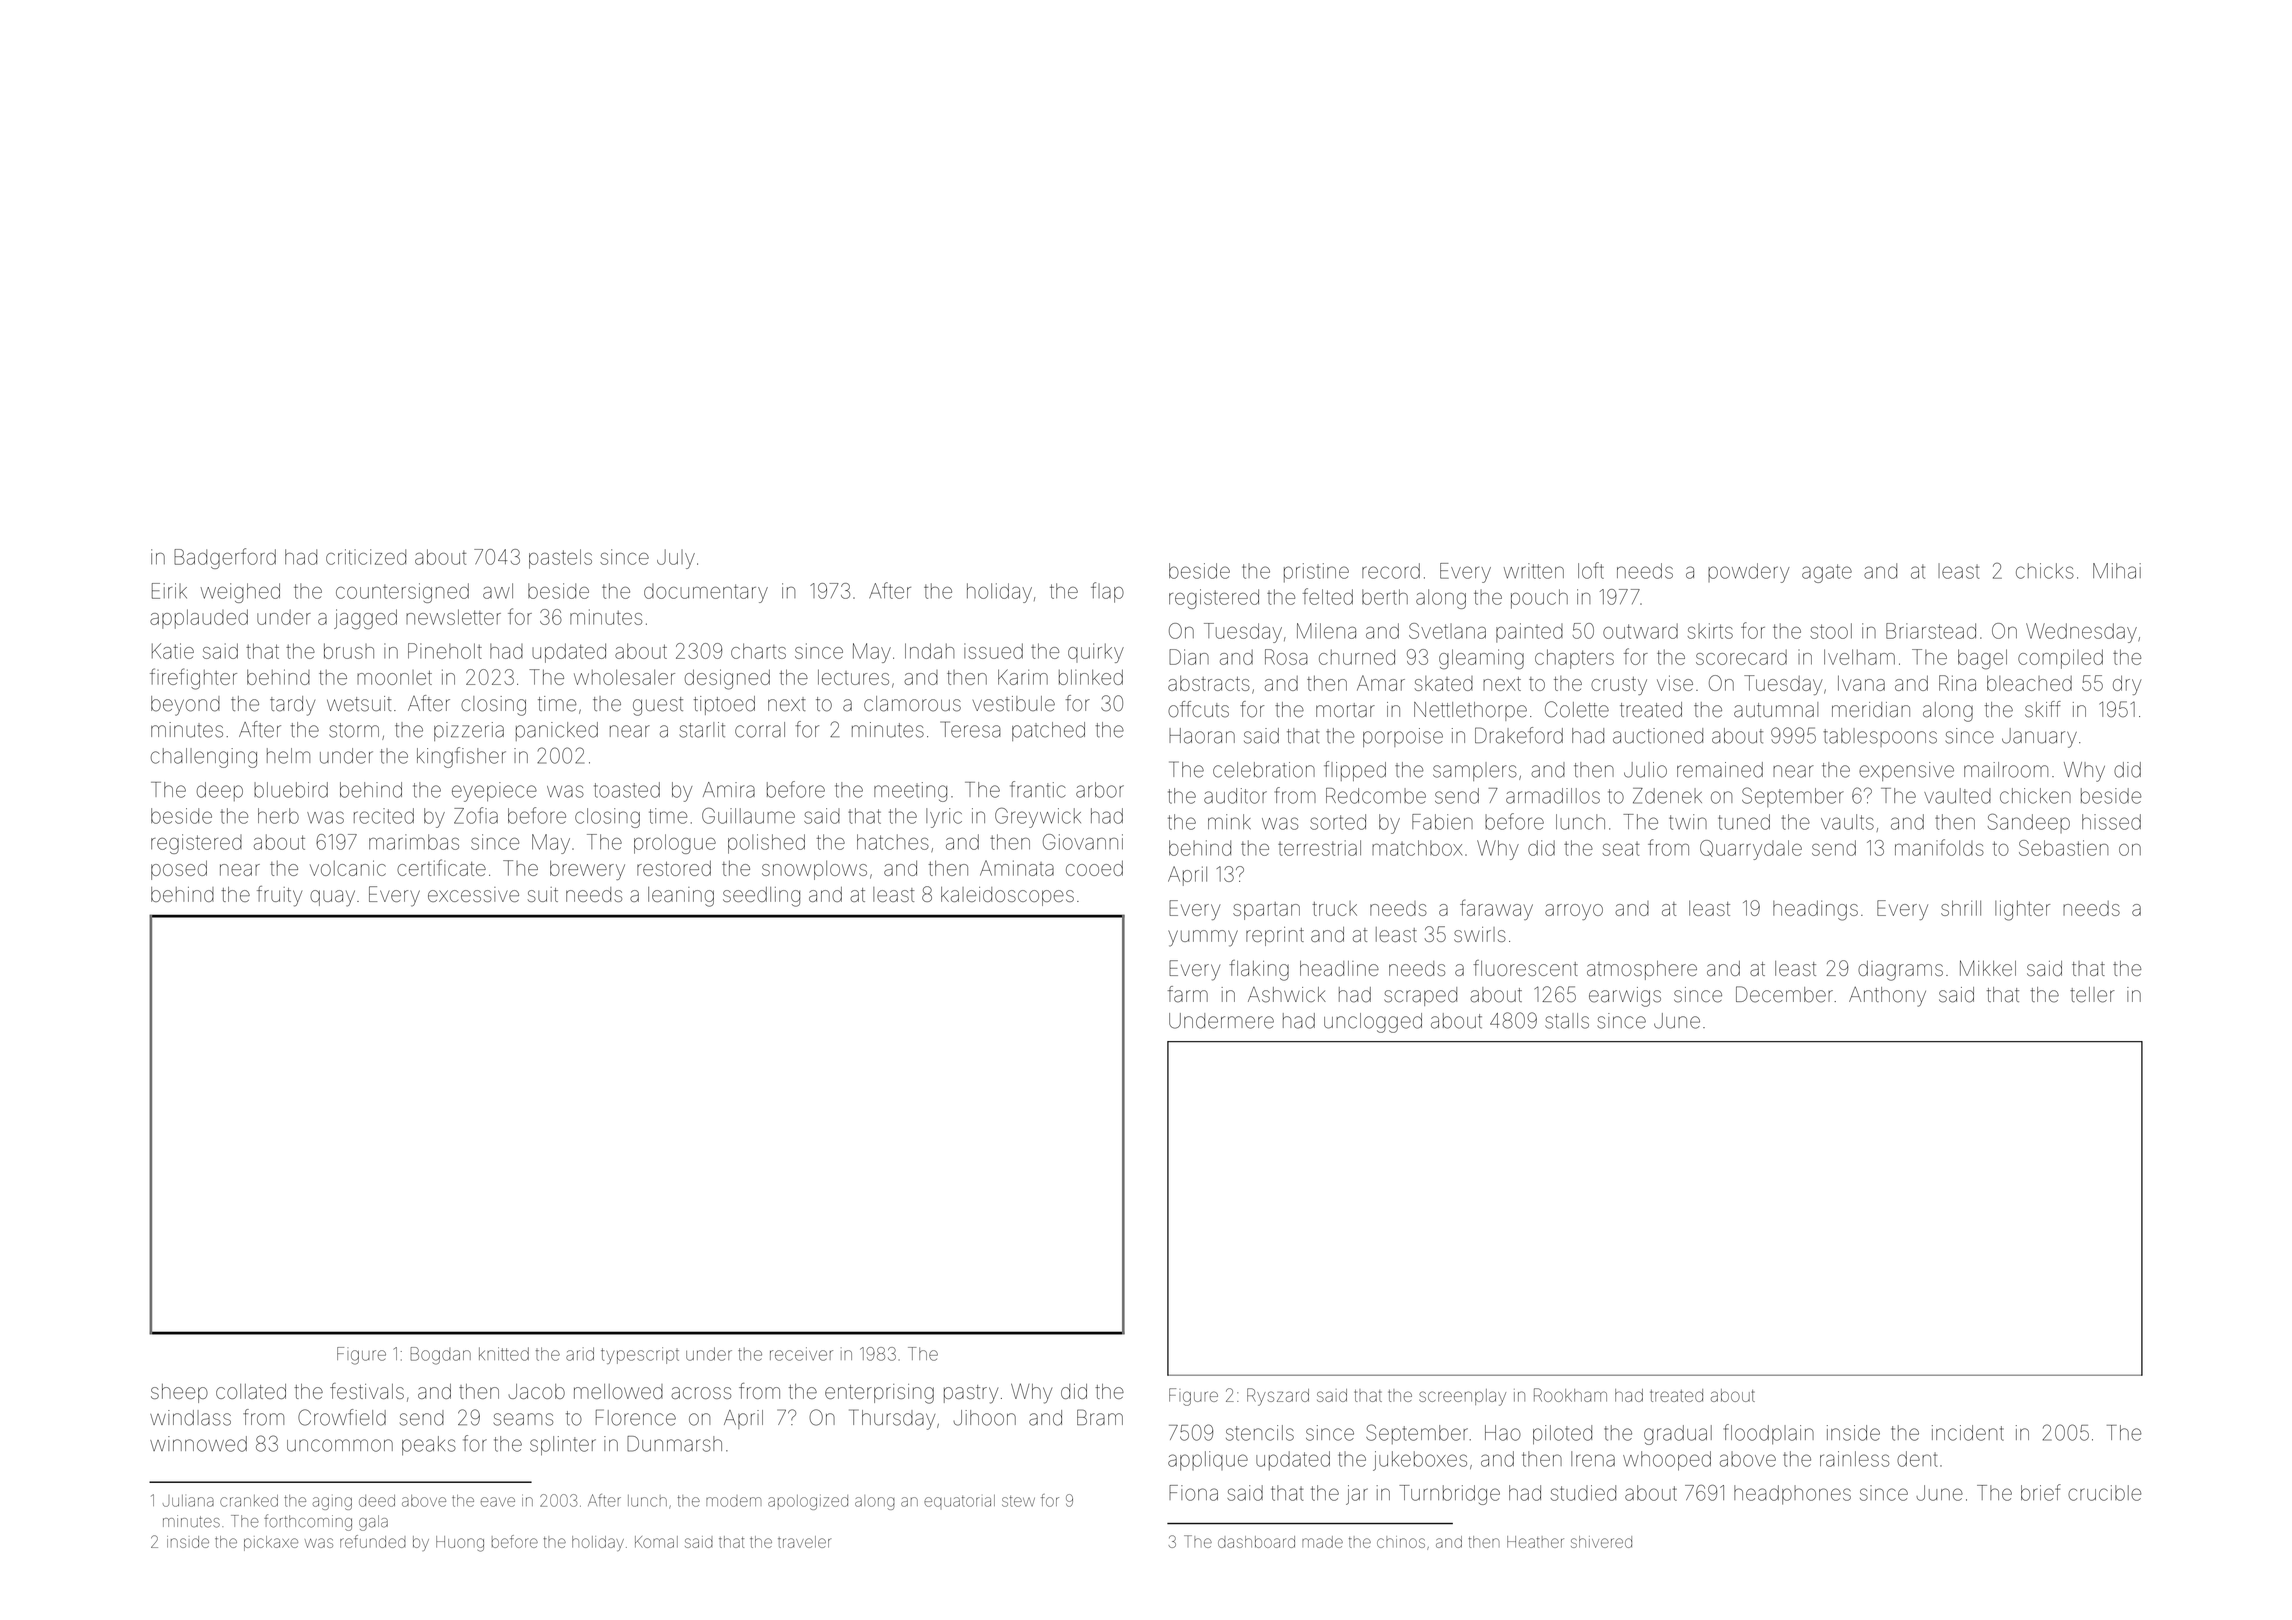 Image resolution: width=2292 pixels, height=1620 pixels. What do you see at coordinates (1286, 657) in the document?
I see `Rosa` at bounding box center [1286, 657].
